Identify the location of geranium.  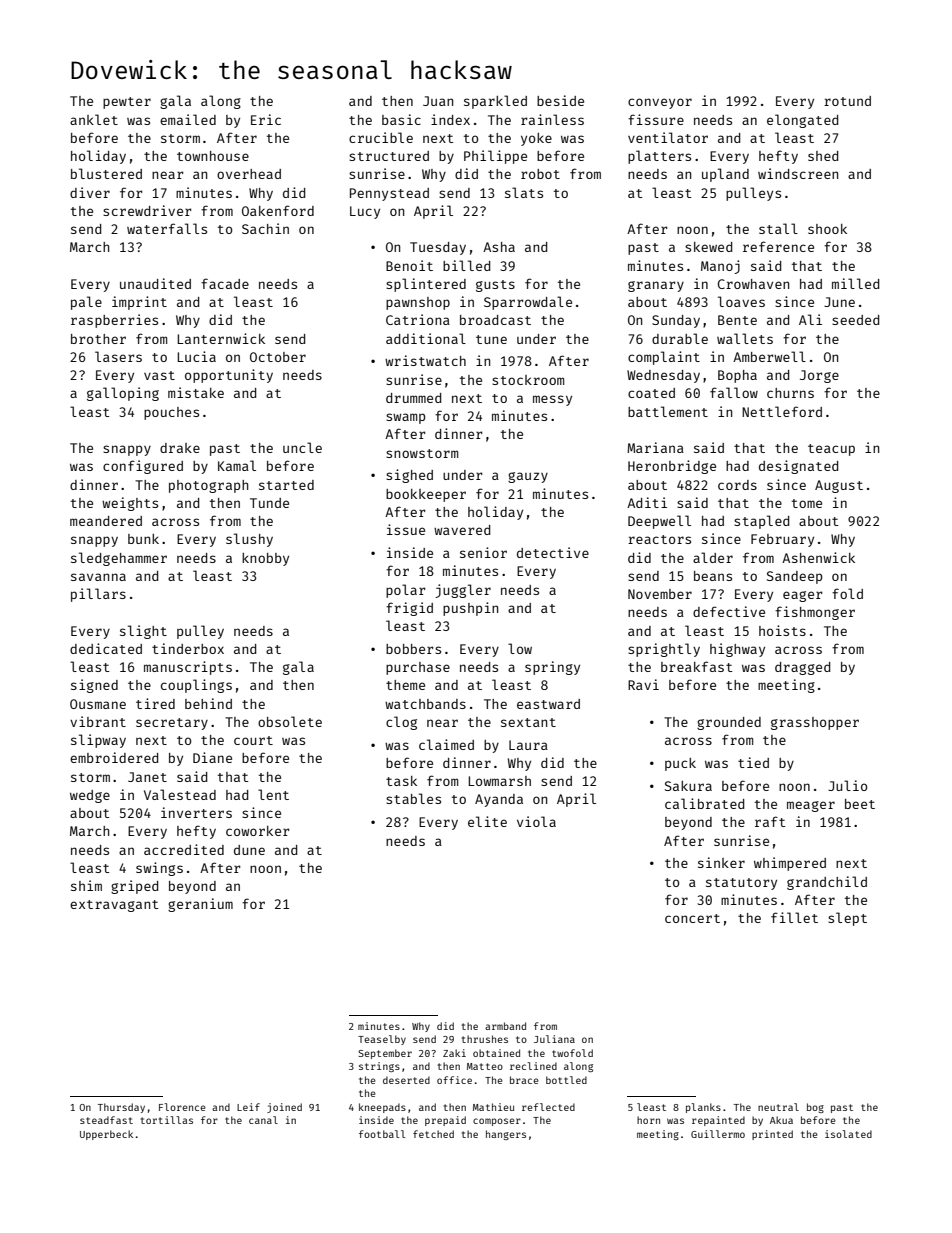
(200, 905).
